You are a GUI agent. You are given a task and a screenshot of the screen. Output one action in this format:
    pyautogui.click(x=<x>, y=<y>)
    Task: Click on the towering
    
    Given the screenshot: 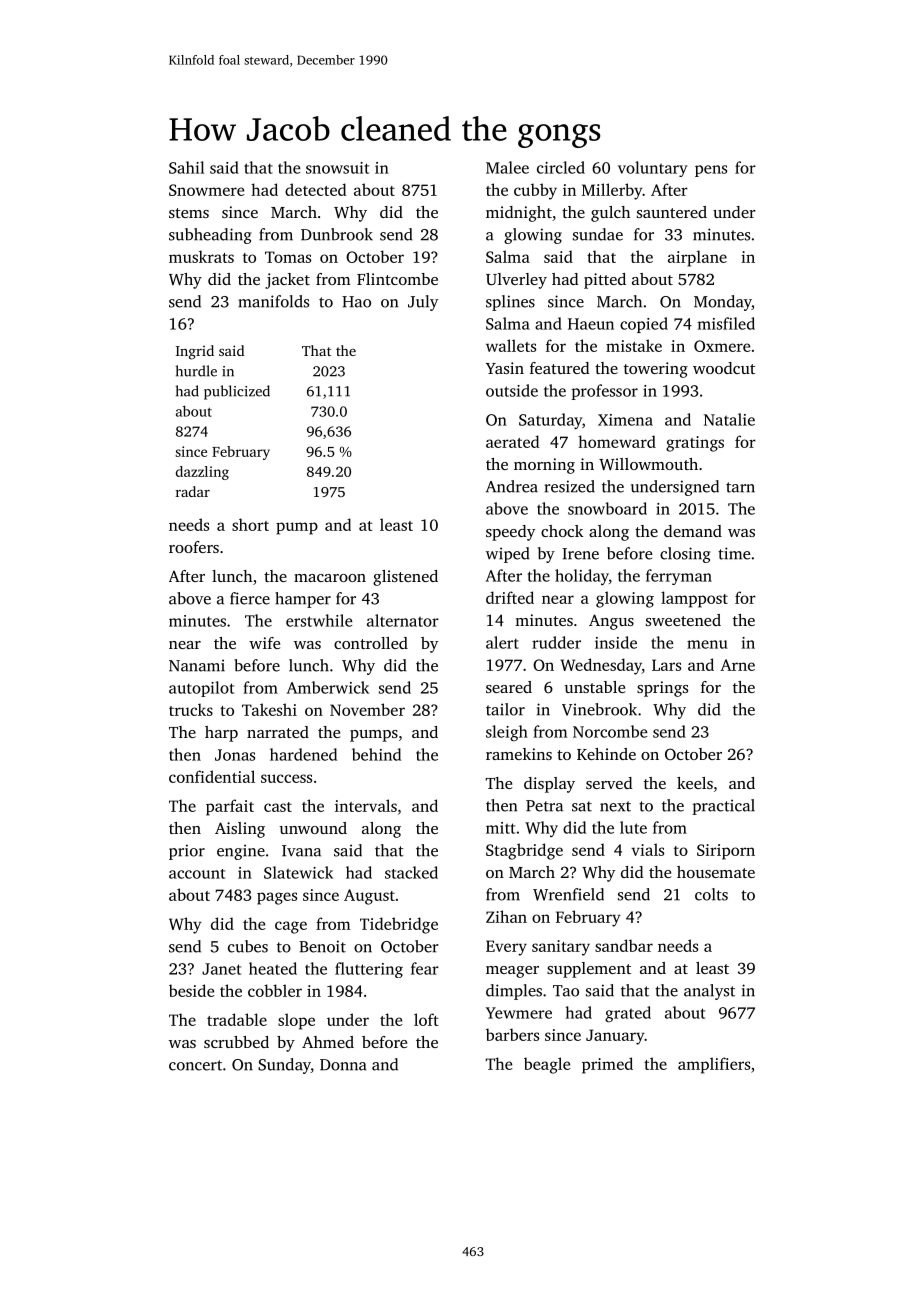 What is the action you would take?
    pyautogui.click(x=656, y=370)
